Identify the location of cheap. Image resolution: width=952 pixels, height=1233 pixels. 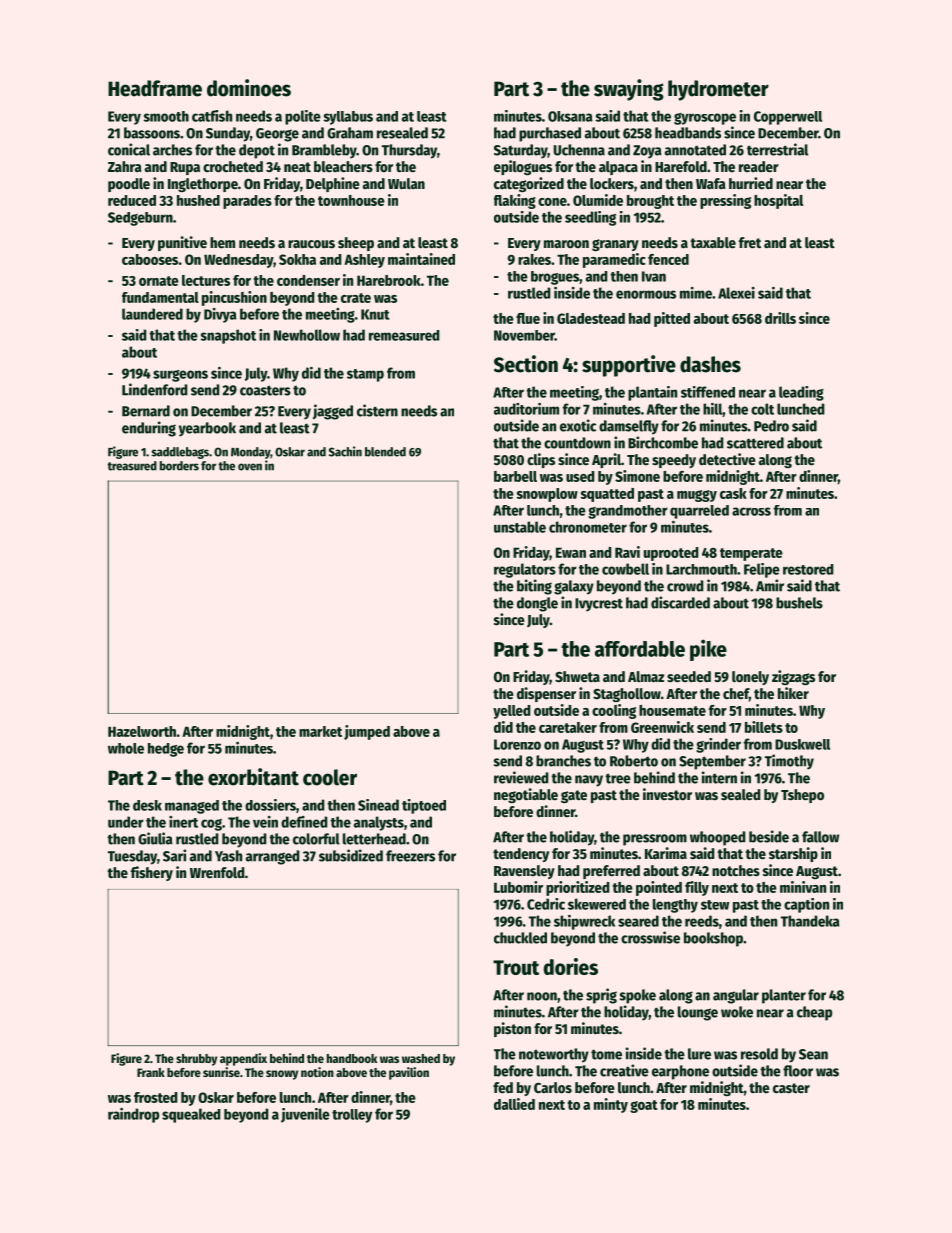
(814, 1013).
